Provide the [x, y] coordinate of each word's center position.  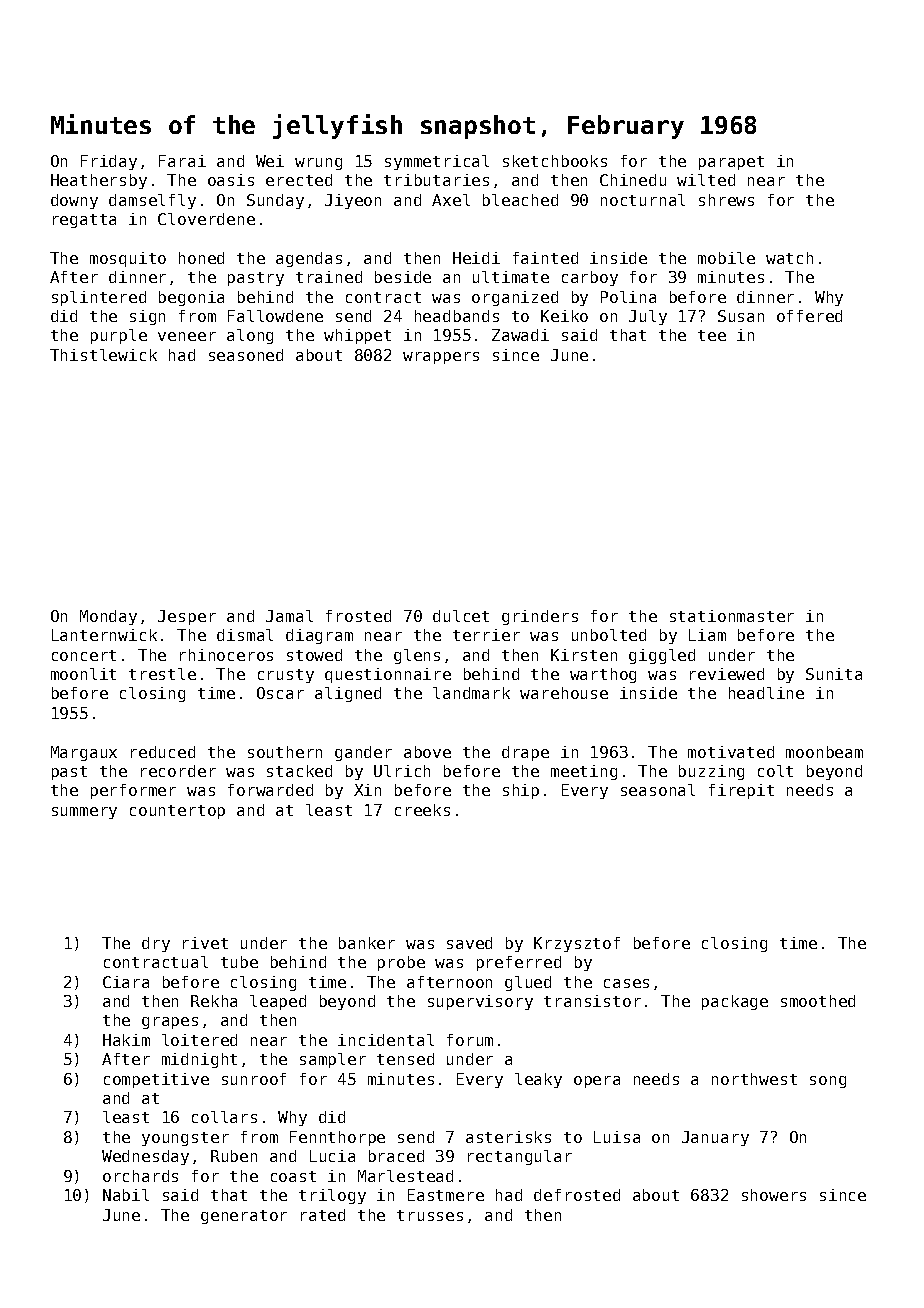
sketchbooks [555, 161]
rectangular [520, 1157]
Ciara [126, 982]
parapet [731, 163]
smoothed [818, 1001]
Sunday [275, 201]
